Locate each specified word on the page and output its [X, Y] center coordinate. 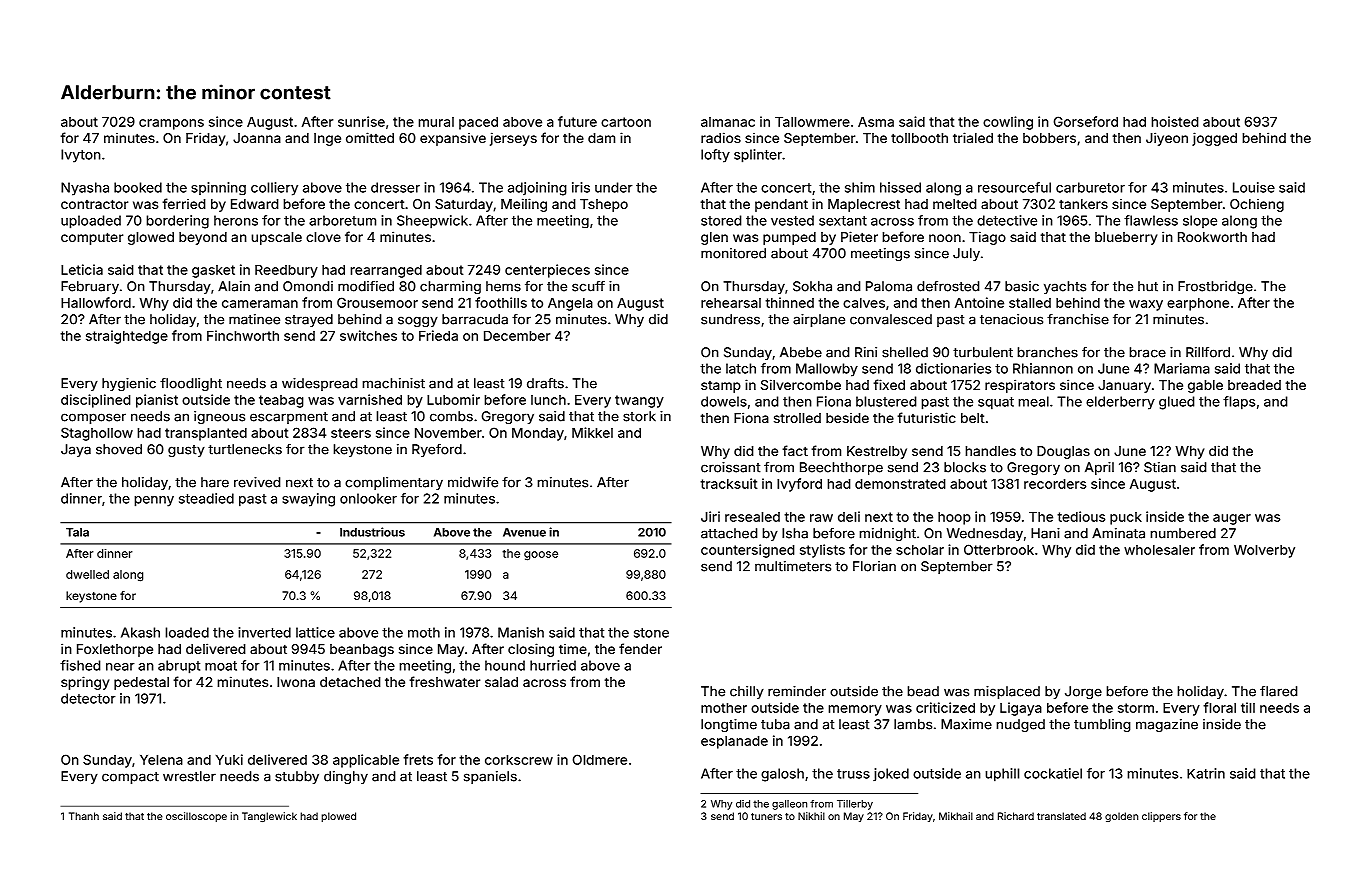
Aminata [1118, 533]
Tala [77, 532]
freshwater [444, 681]
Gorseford [1086, 121]
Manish [521, 632]
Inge [327, 139]
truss [853, 774]
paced [478, 123]
